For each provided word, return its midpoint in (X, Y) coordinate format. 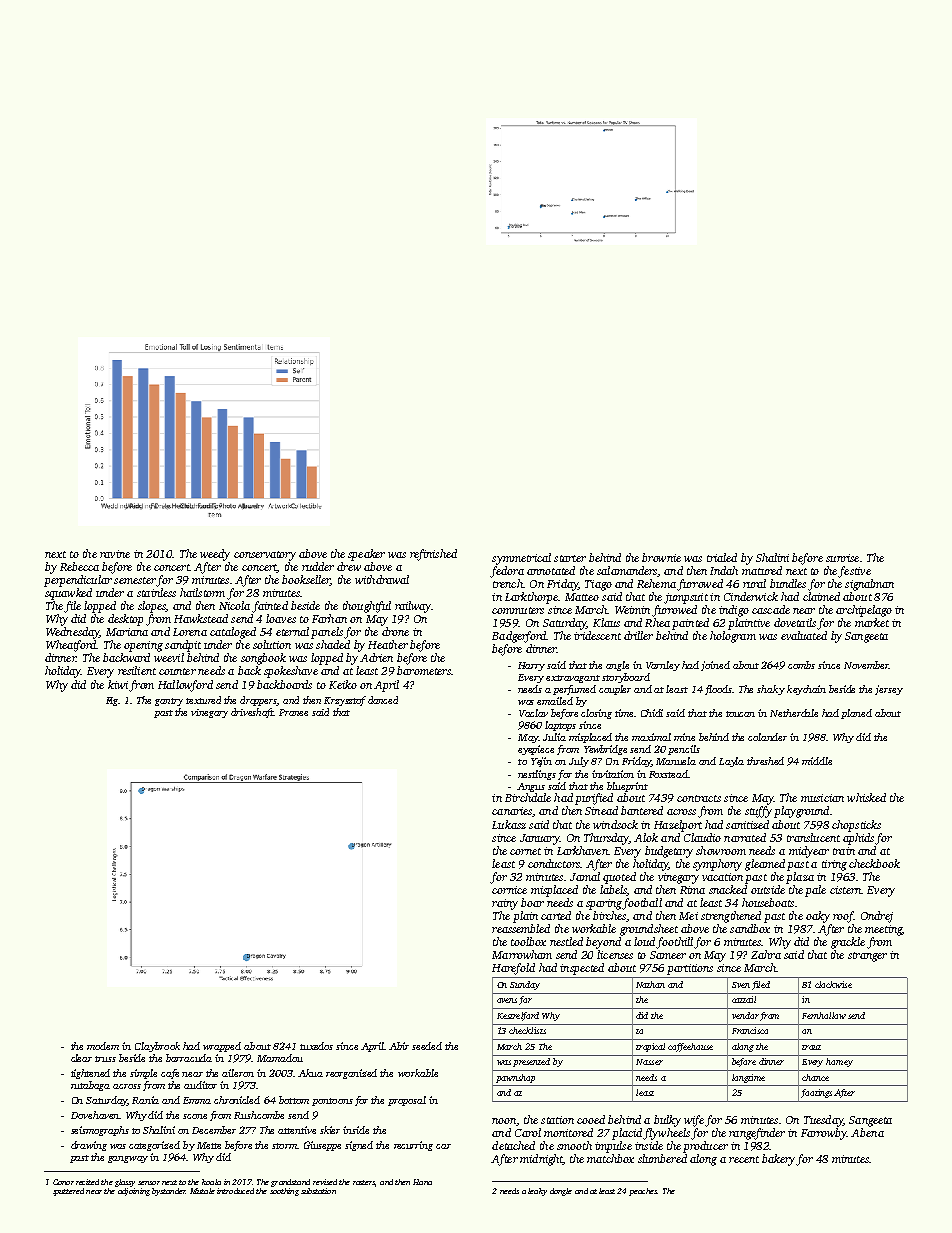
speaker (366, 555)
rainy (505, 904)
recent (744, 1159)
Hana (422, 1182)
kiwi (118, 684)
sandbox (750, 928)
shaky (771, 690)
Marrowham (522, 954)
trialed (722, 557)
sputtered (68, 1192)
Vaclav (533, 713)
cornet (525, 851)
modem (103, 1046)
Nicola (234, 605)
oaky (818, 917)
